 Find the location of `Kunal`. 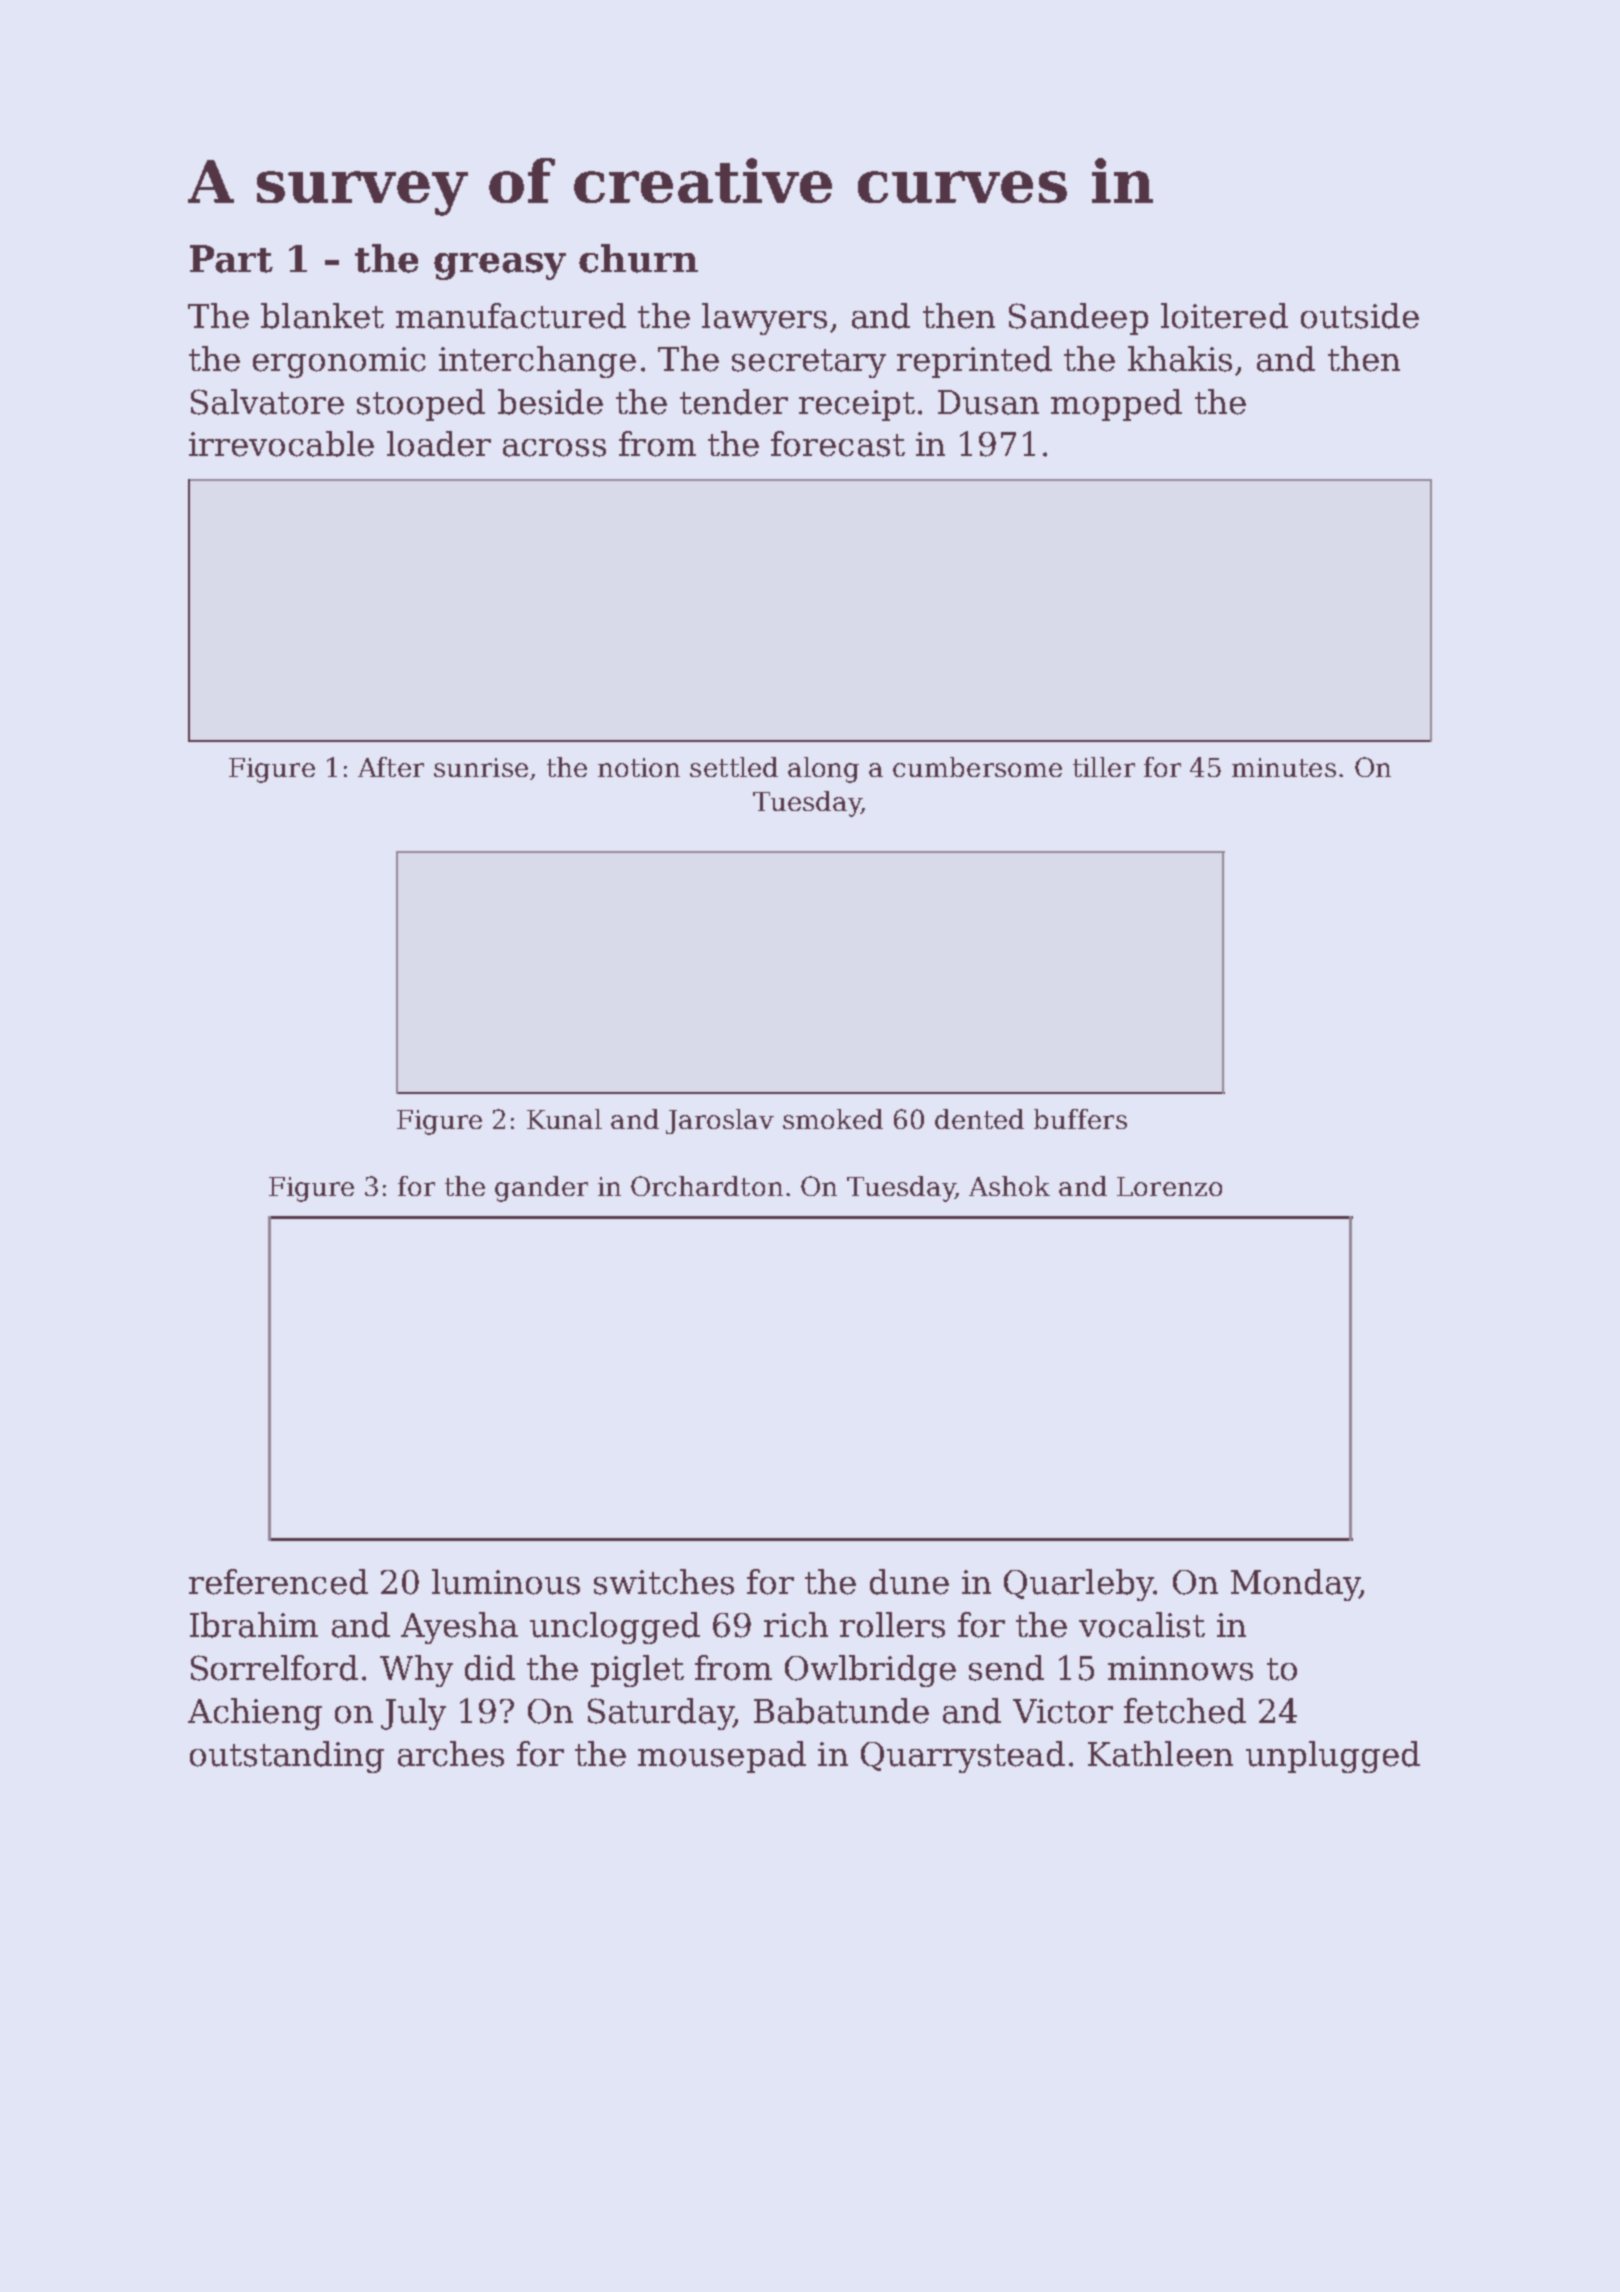

Kunal is located at coordinates (564, 1119).
